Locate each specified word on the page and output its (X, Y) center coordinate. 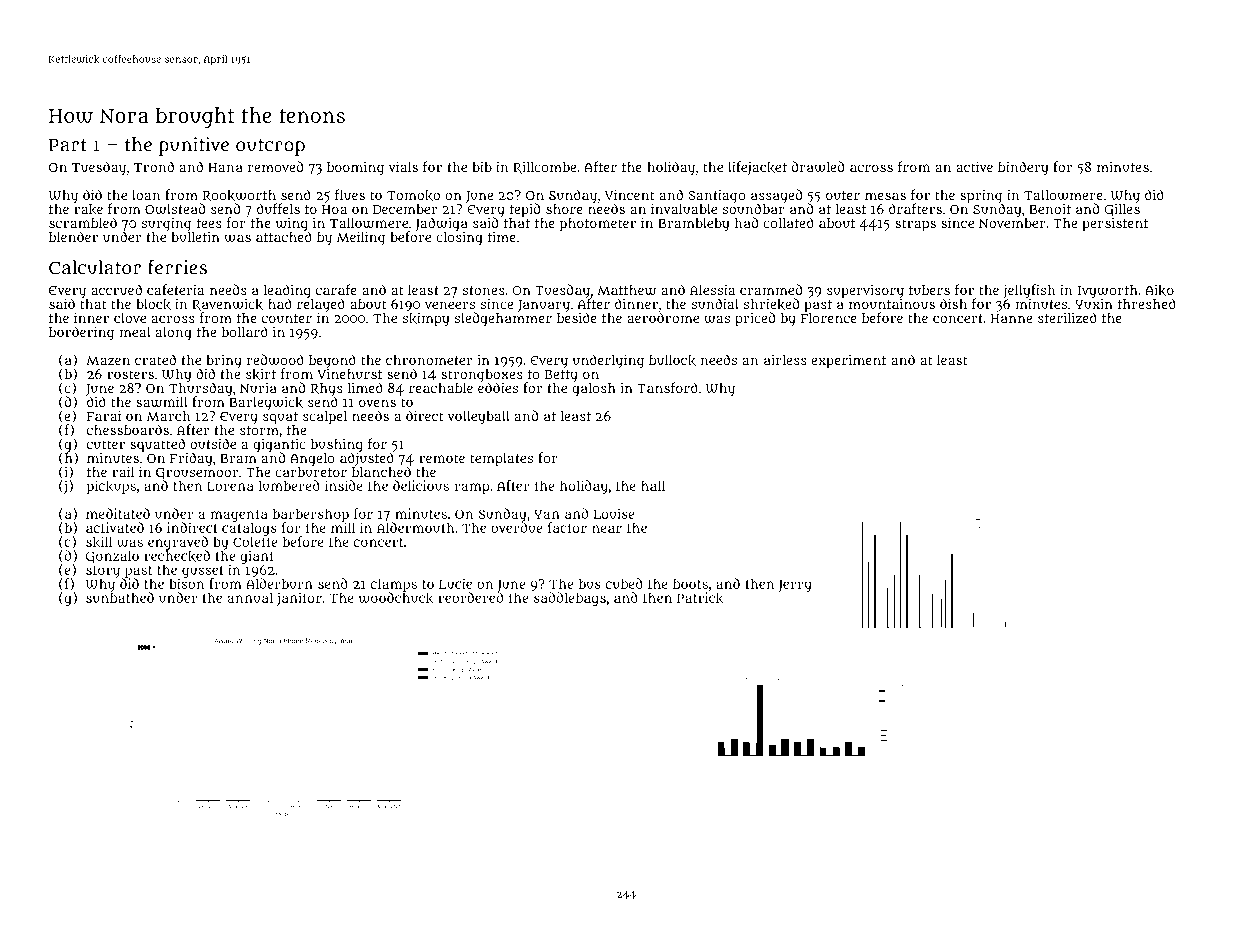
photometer (598, 225)
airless (785, 360)
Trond (154, 166)
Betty (561, 376)
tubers (929, 290)
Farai (104, 415)
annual (250, 597)
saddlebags (570, 599)
